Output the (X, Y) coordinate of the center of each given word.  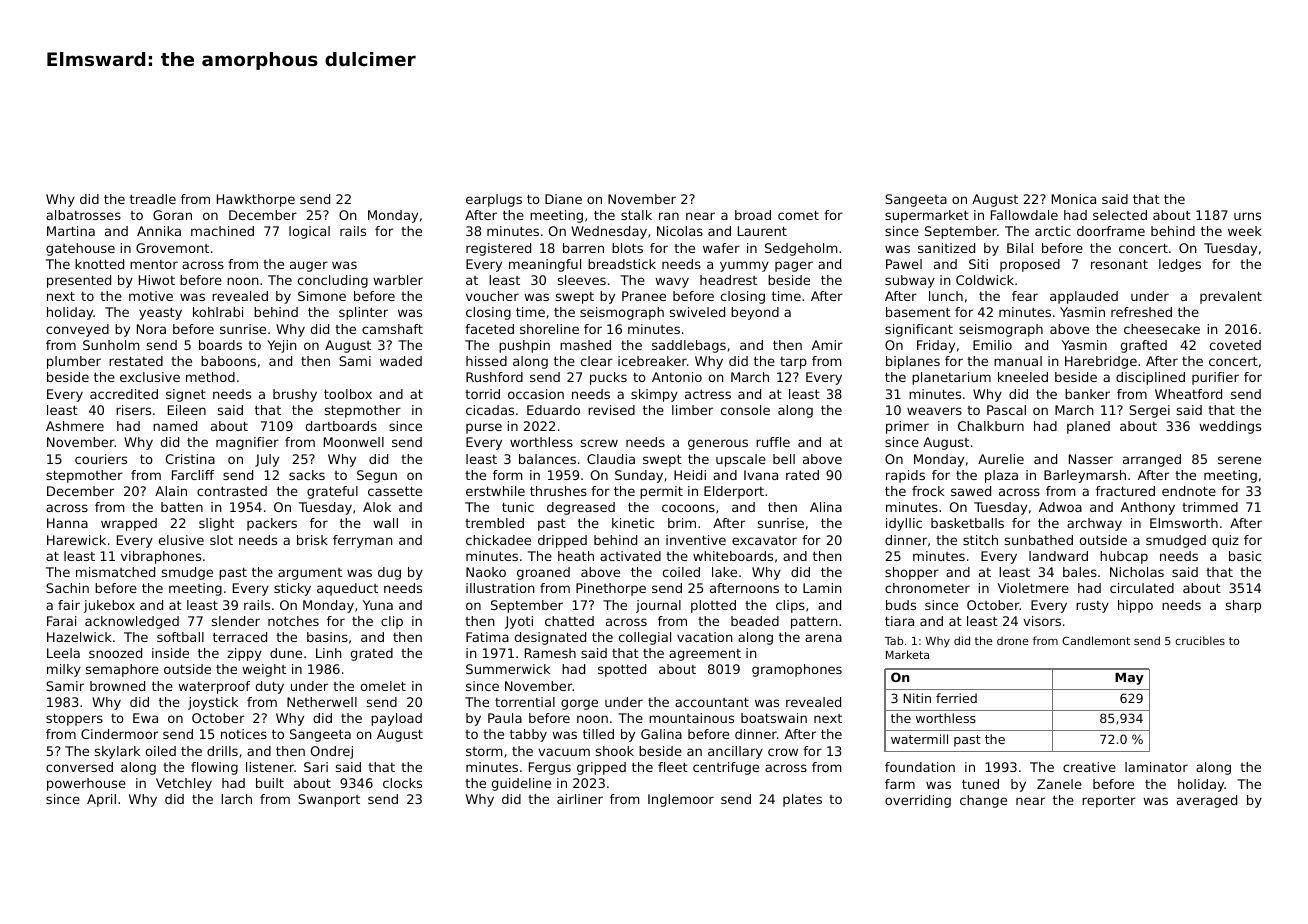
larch (236, 799)
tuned (980, 784)
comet (798, 215)
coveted (1235, 345)
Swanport (329, 800)
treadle (153, 199)
